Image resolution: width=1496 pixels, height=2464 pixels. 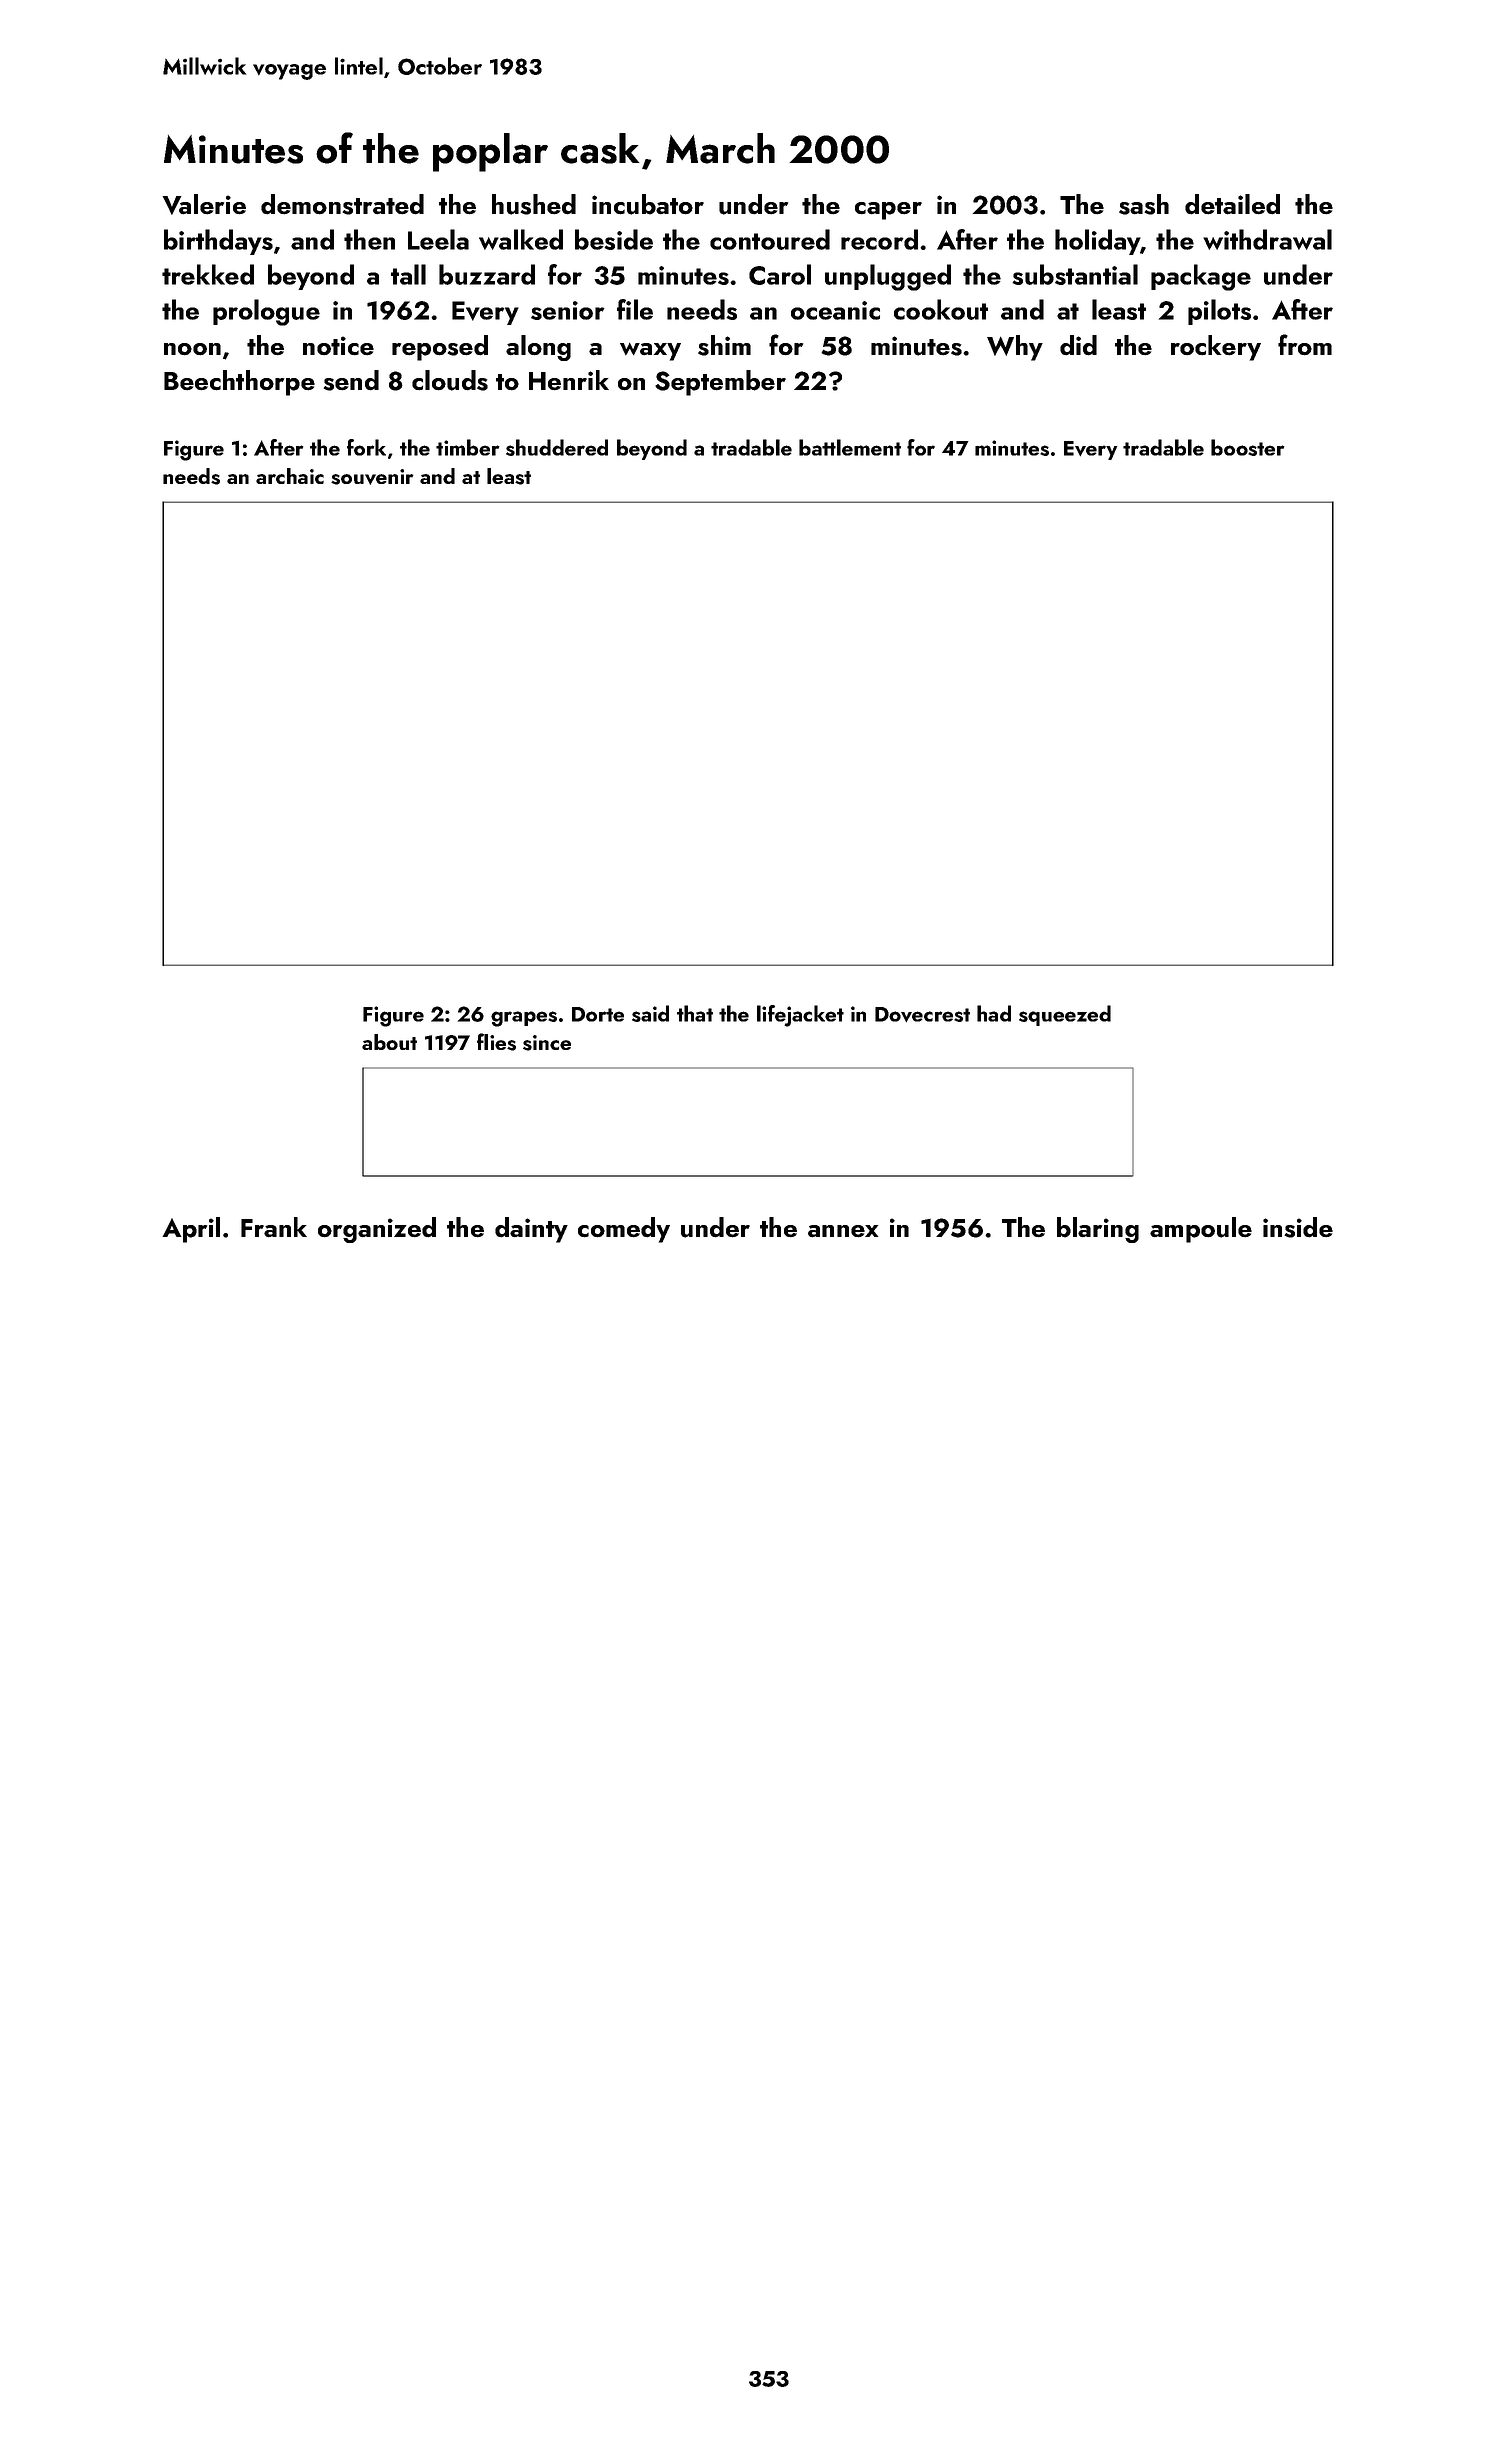 What do you see at coordinates (843, 1231) in the screenshot?
I see `annex` at bounding box center [843, 1231].
